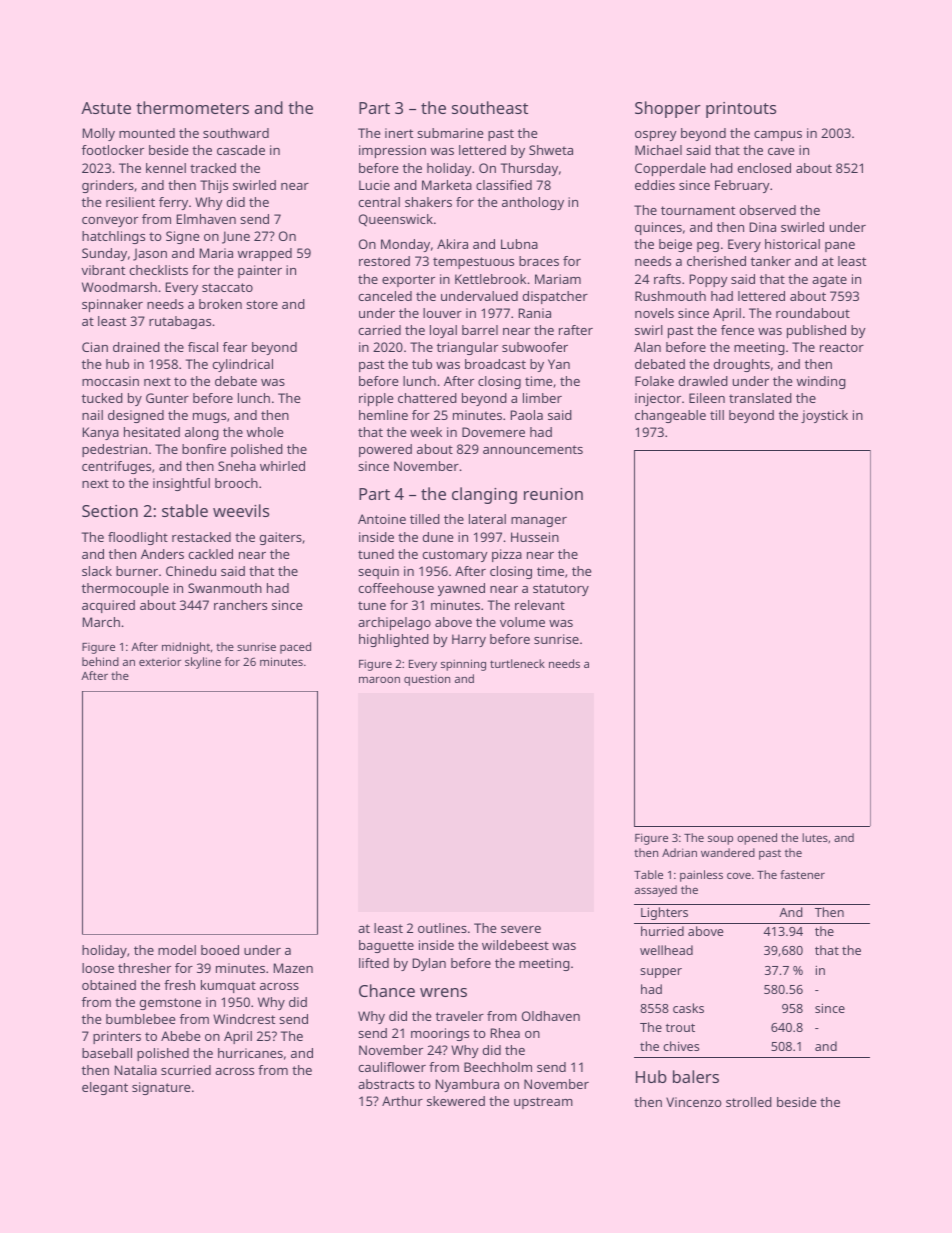 Image resolution: width=952 pixels, height=1233 pixels. Describe the element at coordinates (781, 151) in the screenshot. I see `cave` at that location.
